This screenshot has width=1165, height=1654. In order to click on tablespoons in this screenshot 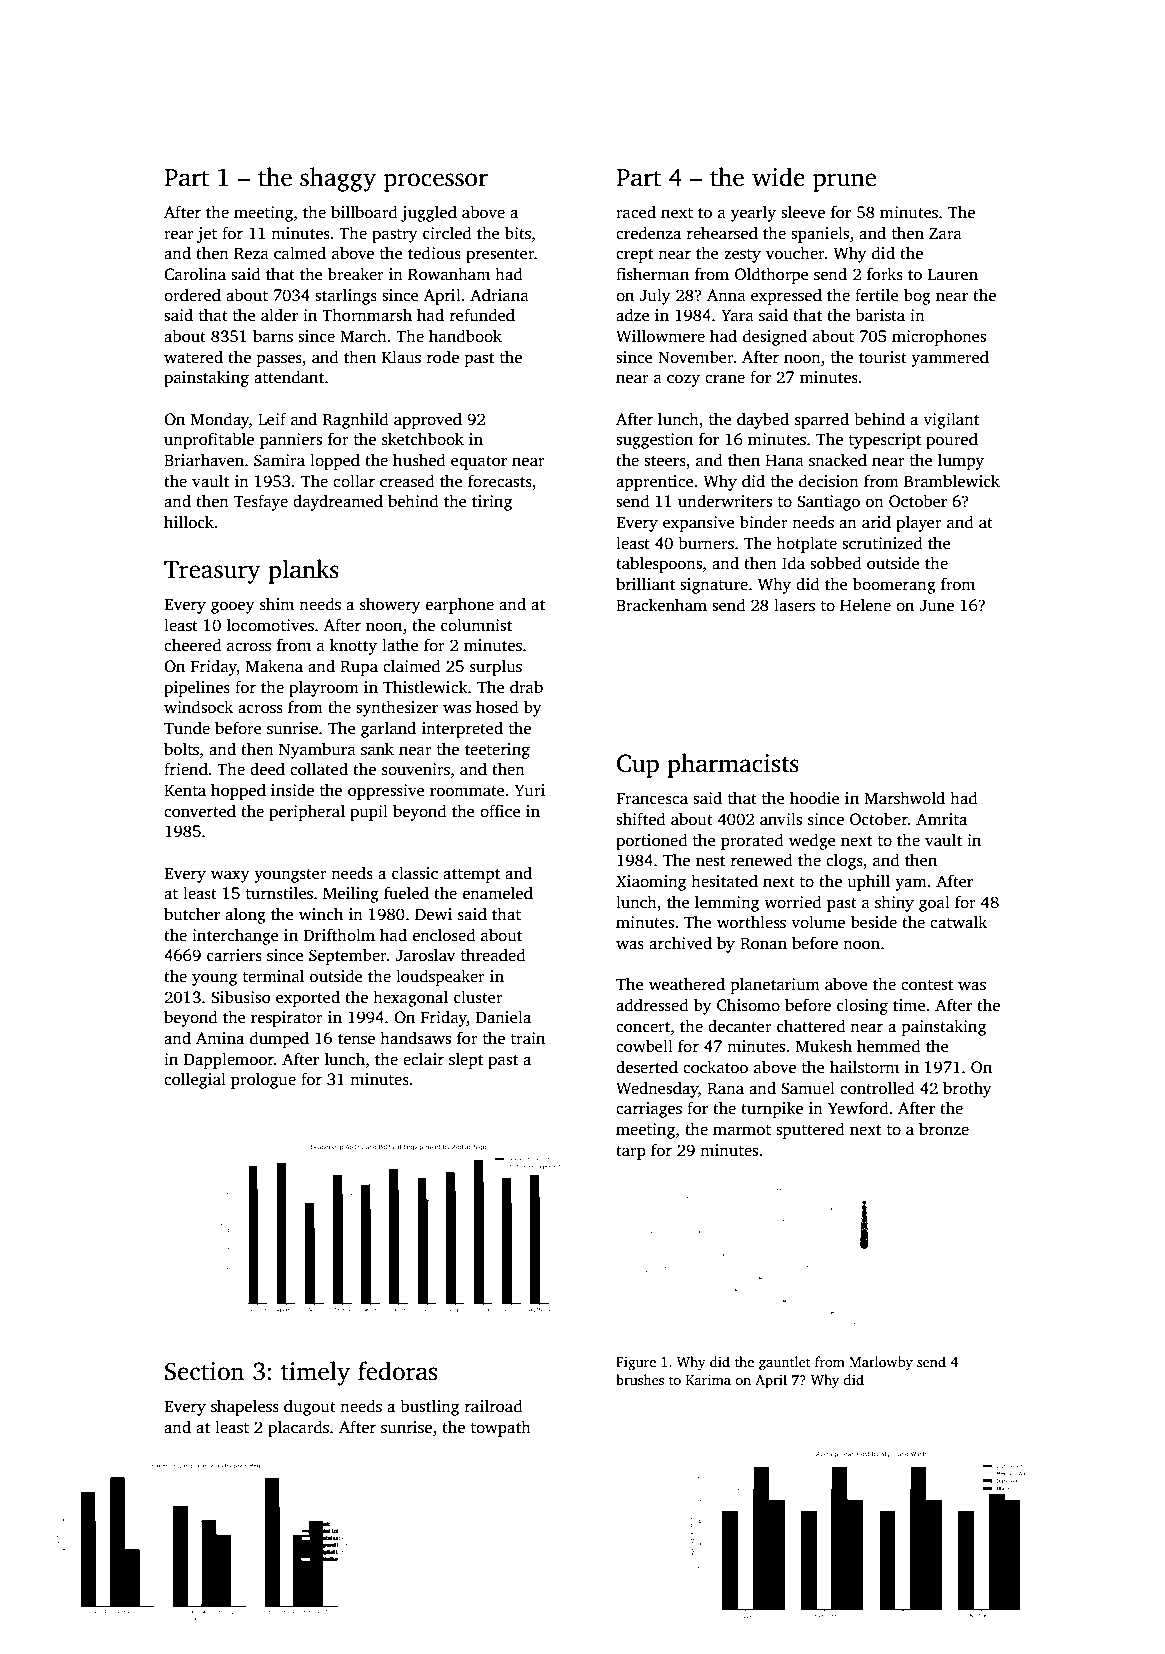, I will do `click(659, 564)`.
